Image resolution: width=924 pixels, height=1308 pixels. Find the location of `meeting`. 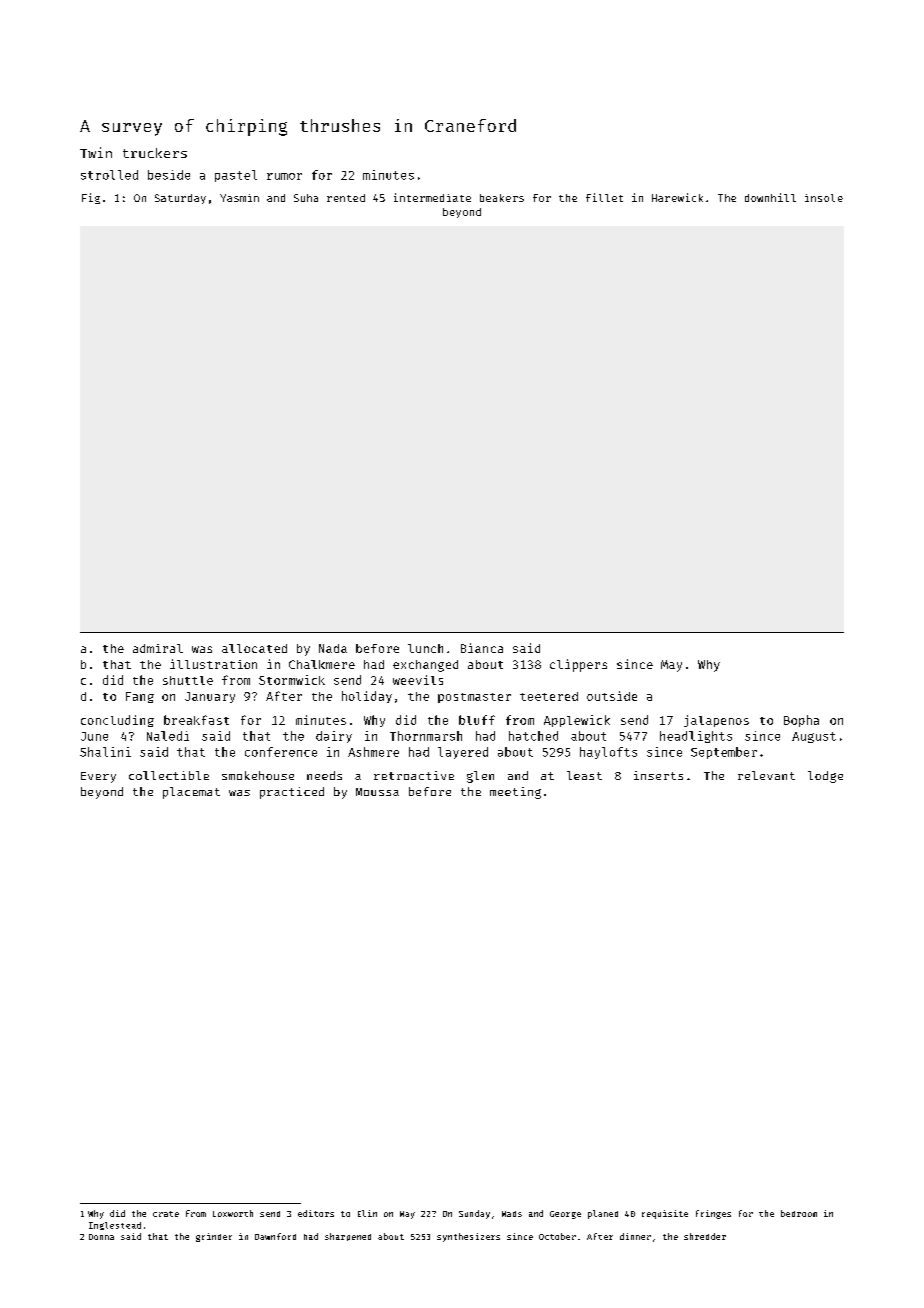

meeting is located at coordinates (515, 793).
